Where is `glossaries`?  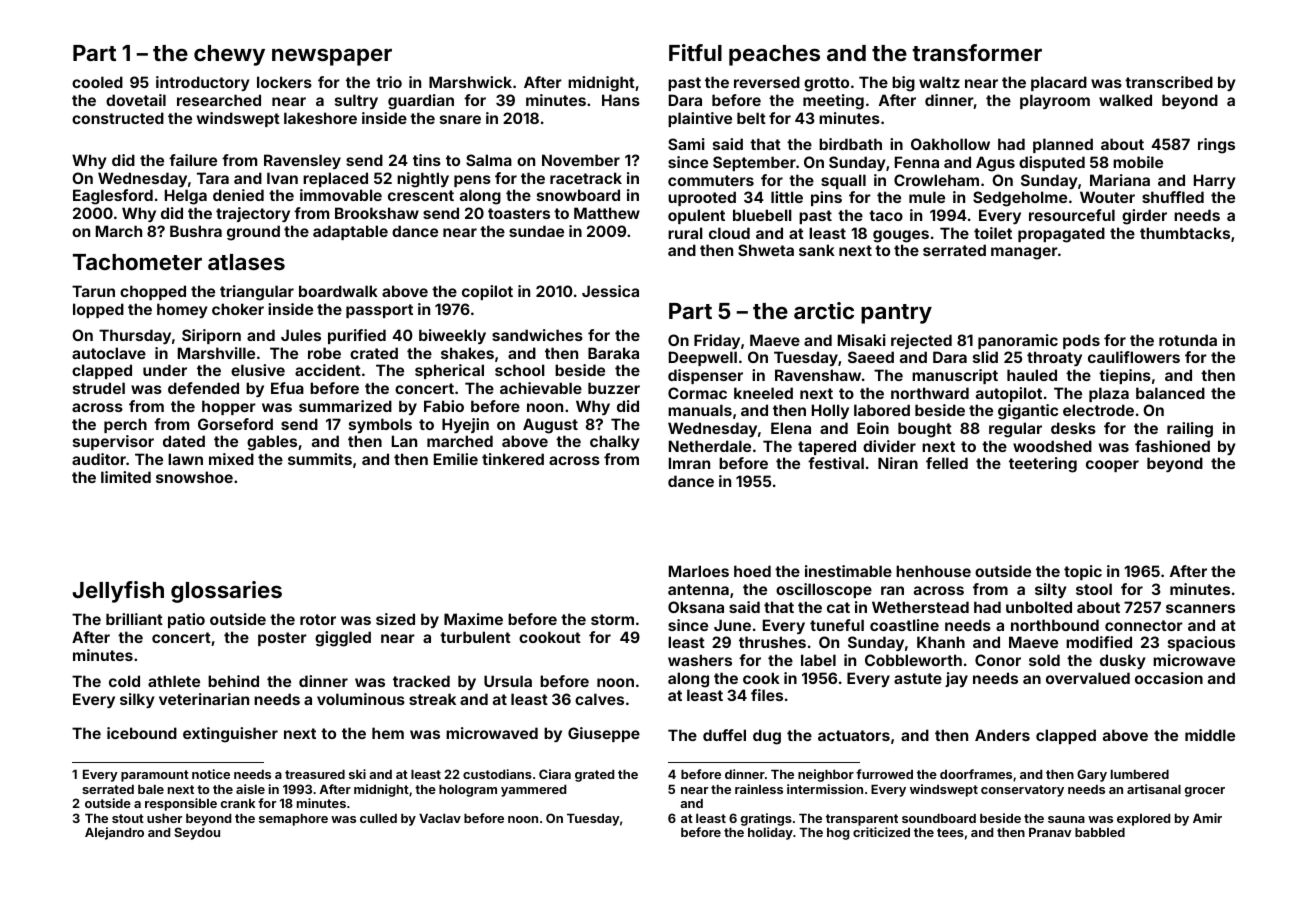
glossaries is located at coordinates (226, 592).
